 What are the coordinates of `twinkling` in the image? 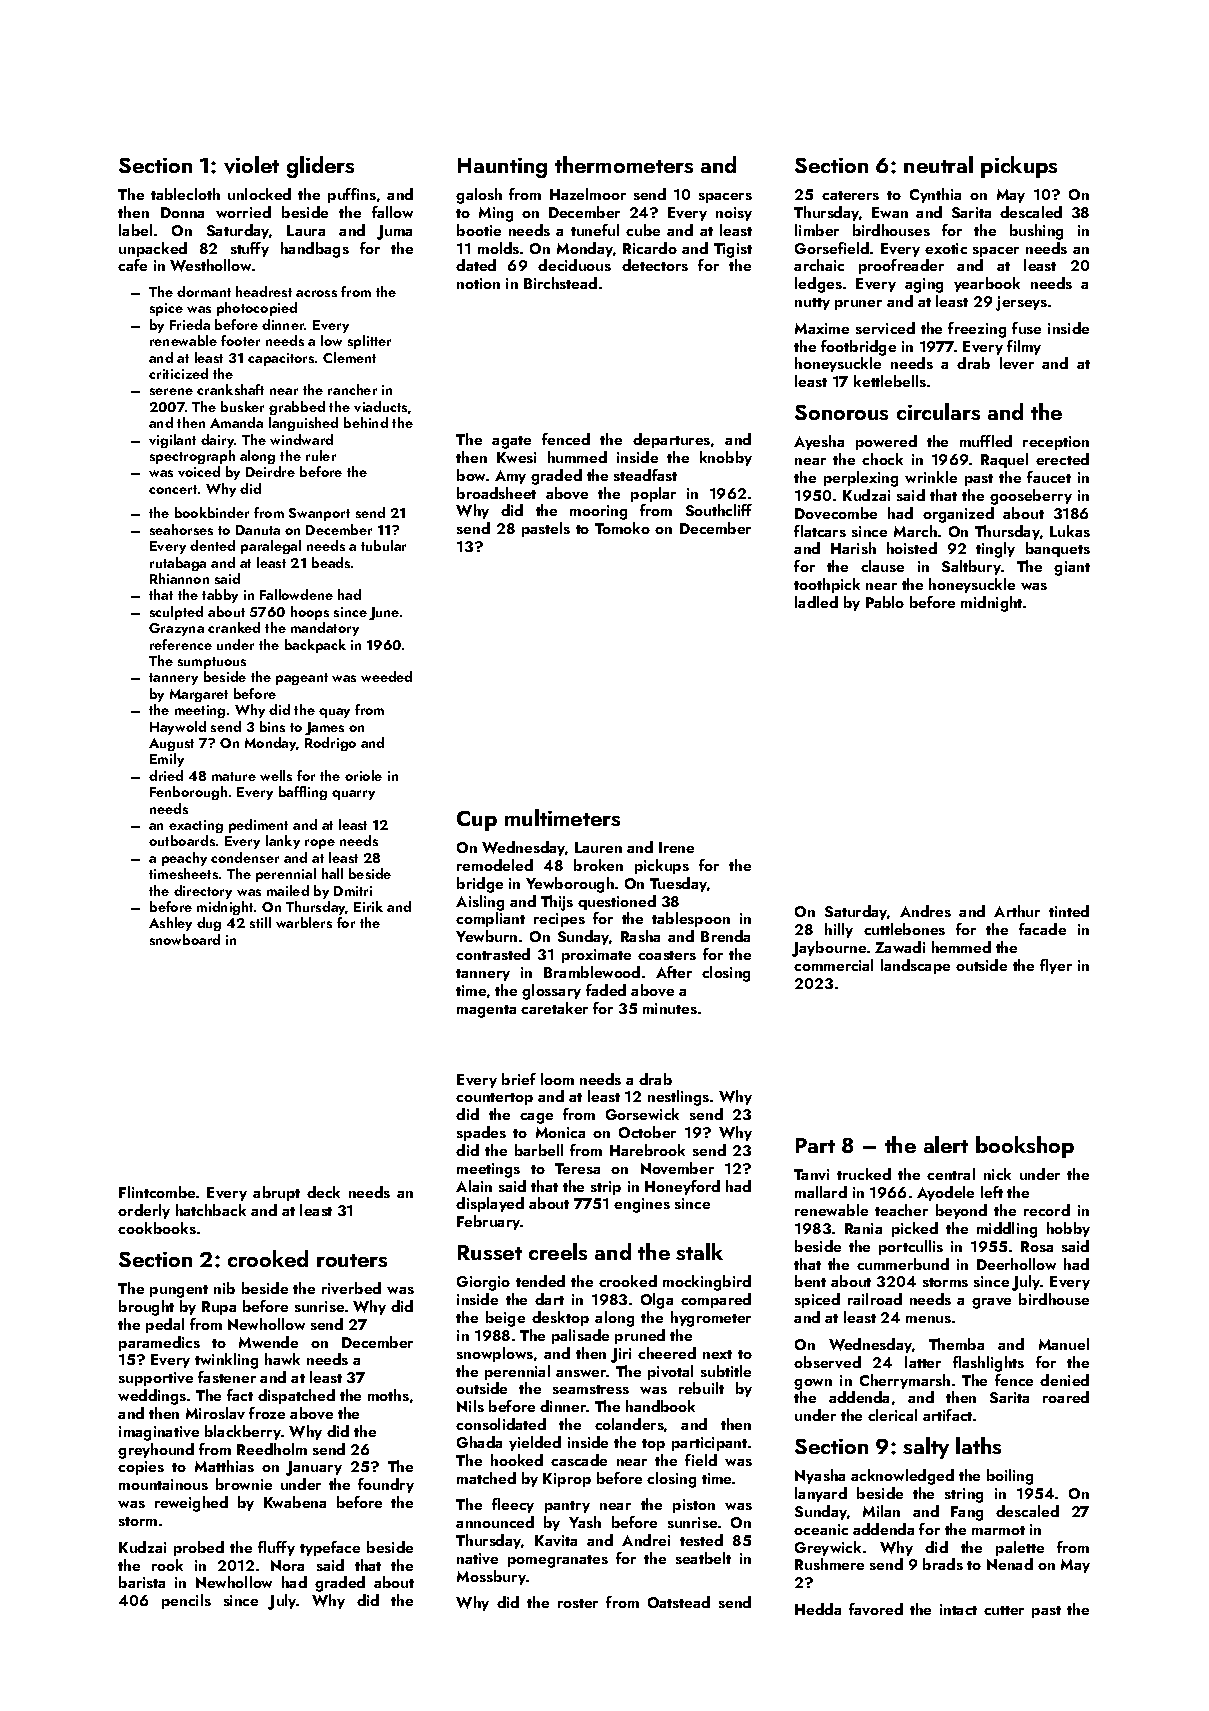 It's located at (226, 1361).
